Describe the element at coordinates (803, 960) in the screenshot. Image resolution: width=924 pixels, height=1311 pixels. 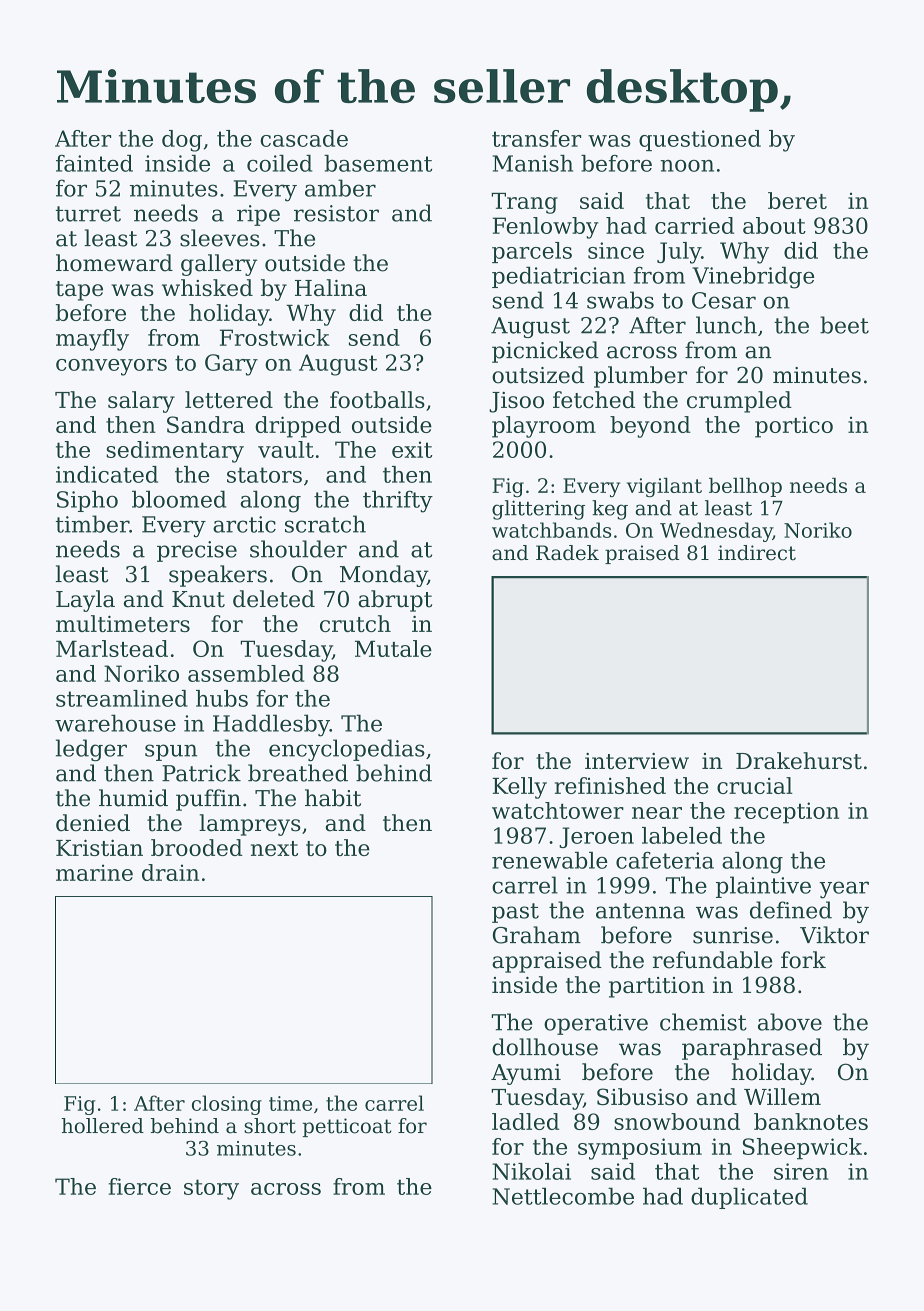
I see `fork` at that location.
